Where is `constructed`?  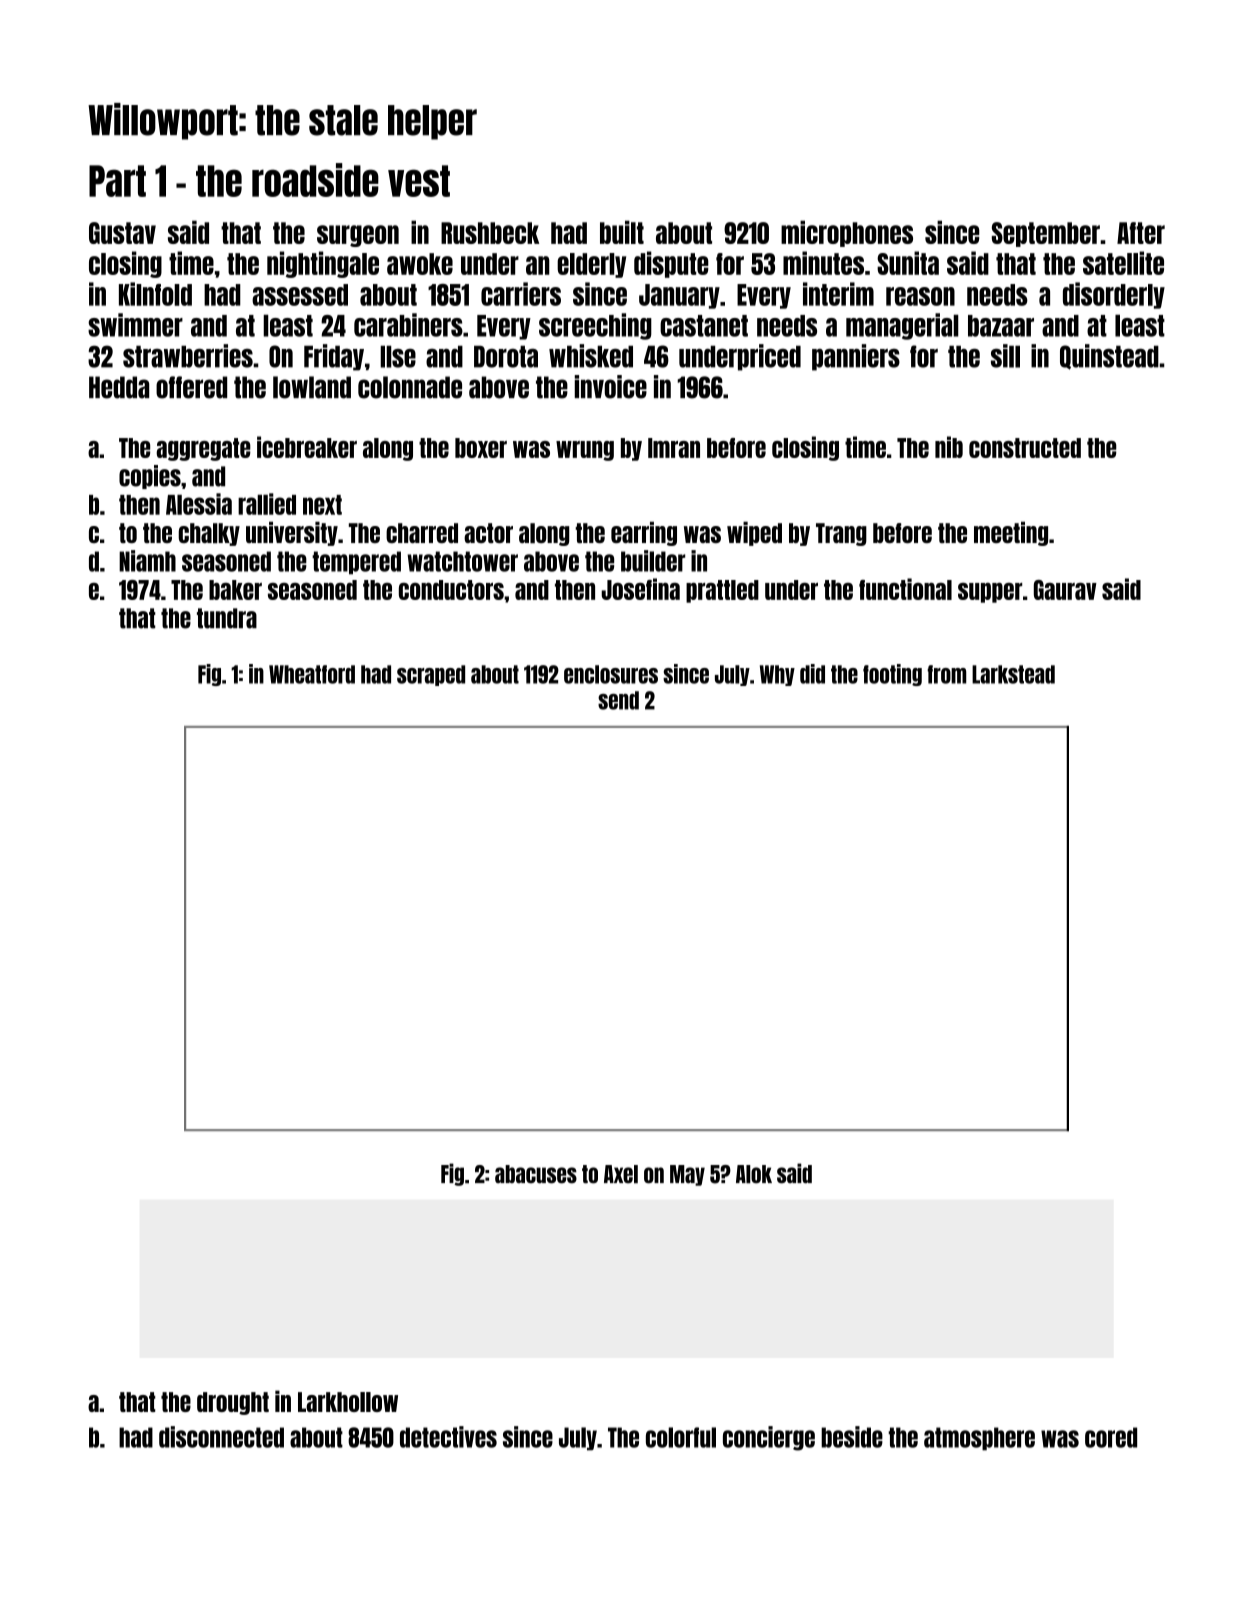
constructed is located at coordinates (1025, 448).
